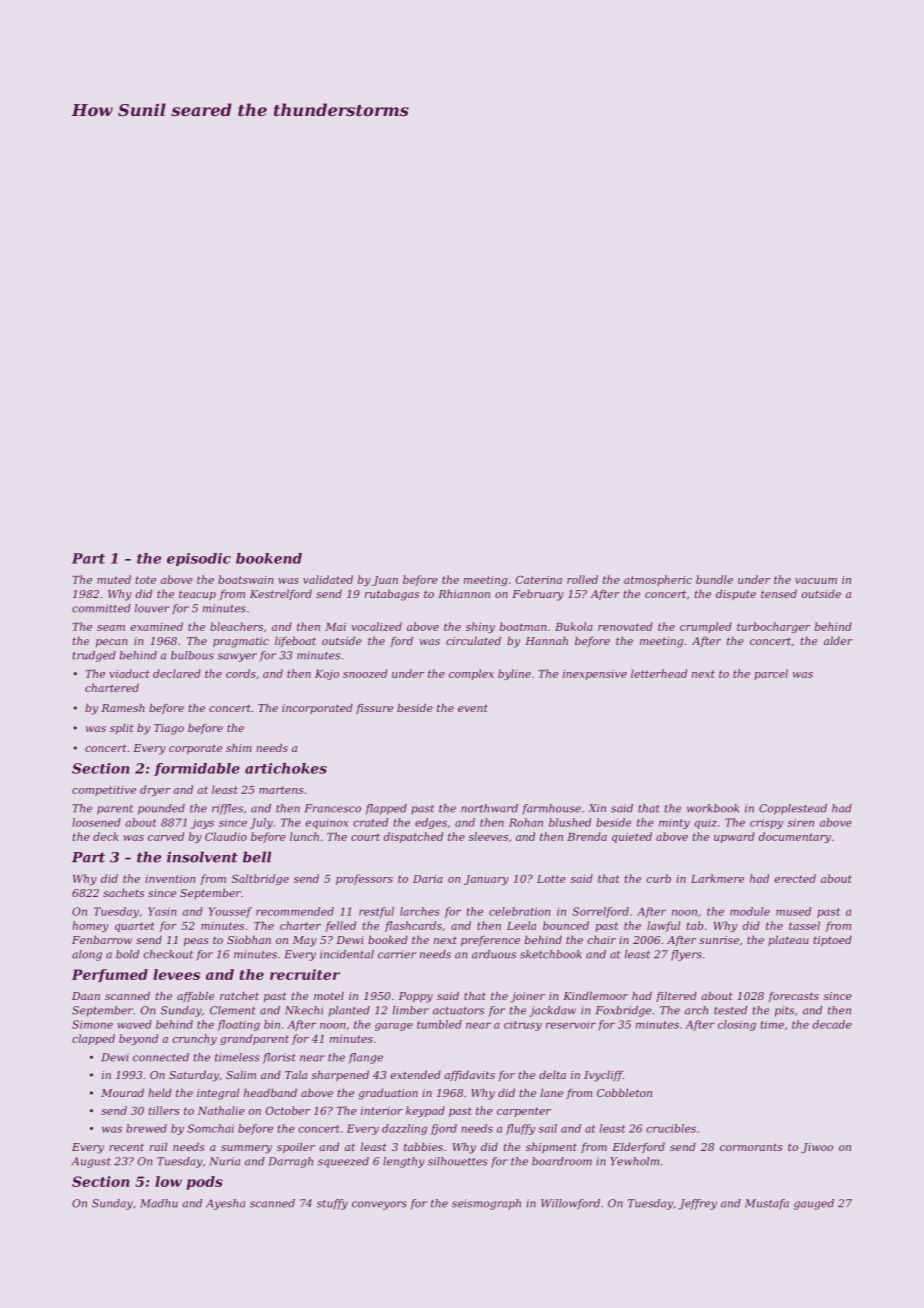 The width and height of the screenshot is (924, 1308). I want to click on Kojo, so click(327, 675).
